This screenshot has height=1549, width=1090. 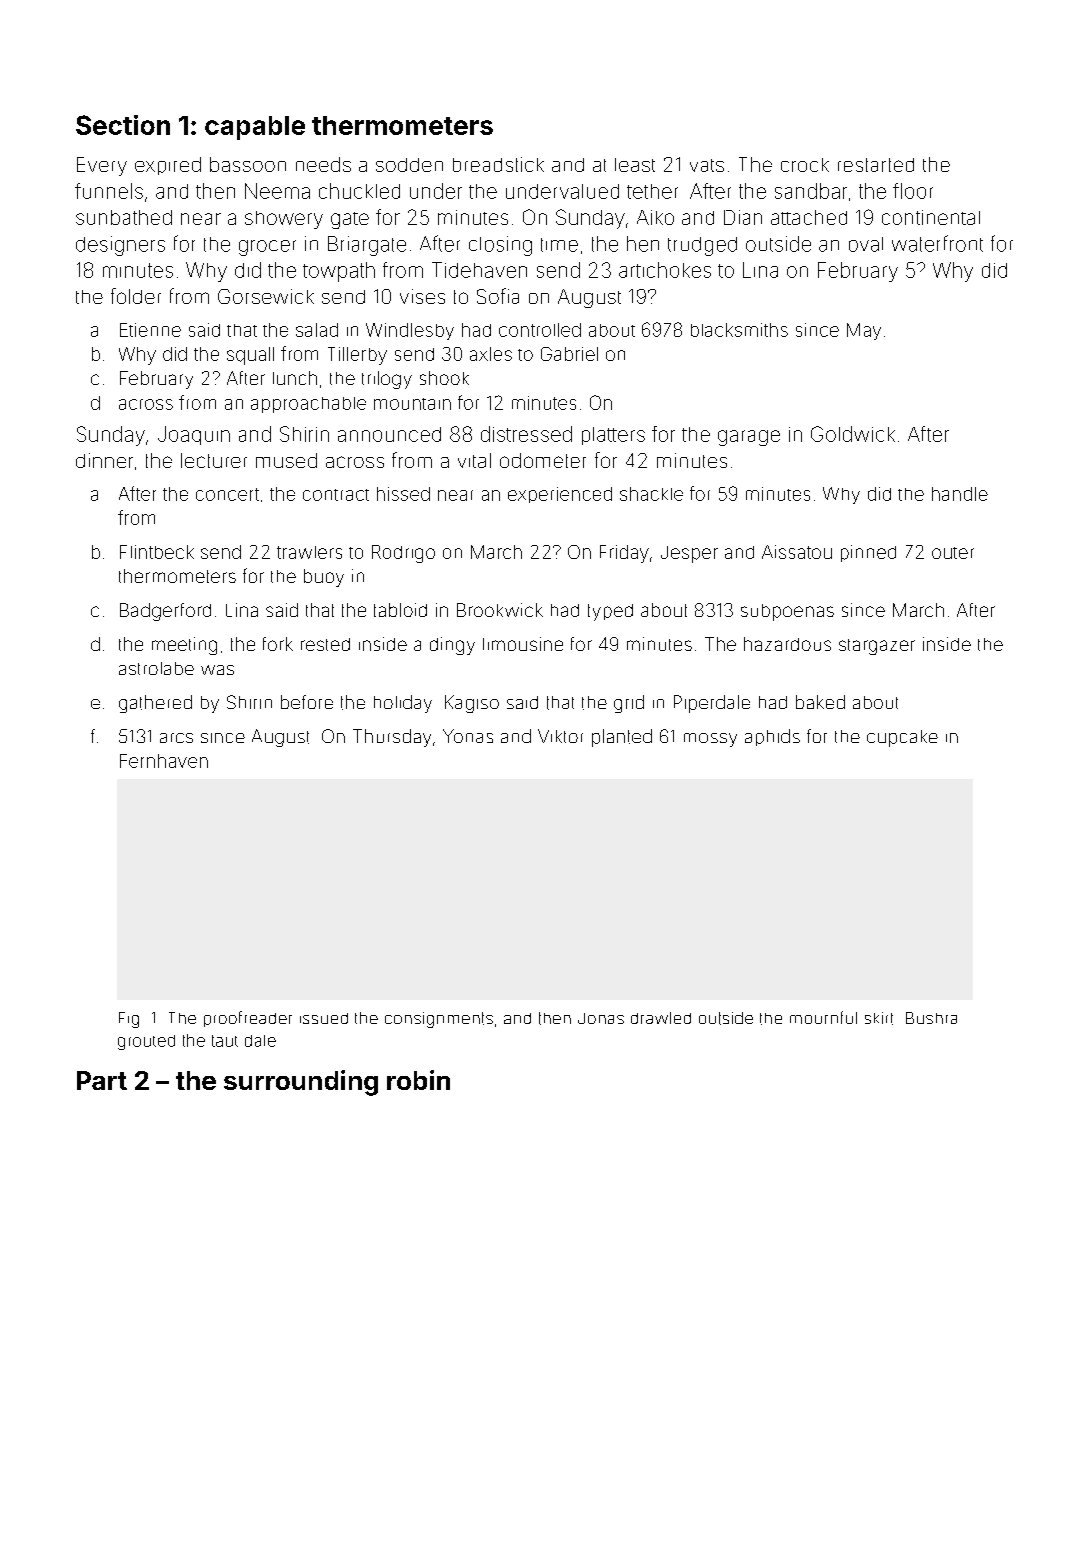 What do you see at coordinates (439, 1020) in the screenshot?
I see `consignments` at bounding box center [439, 1020].
